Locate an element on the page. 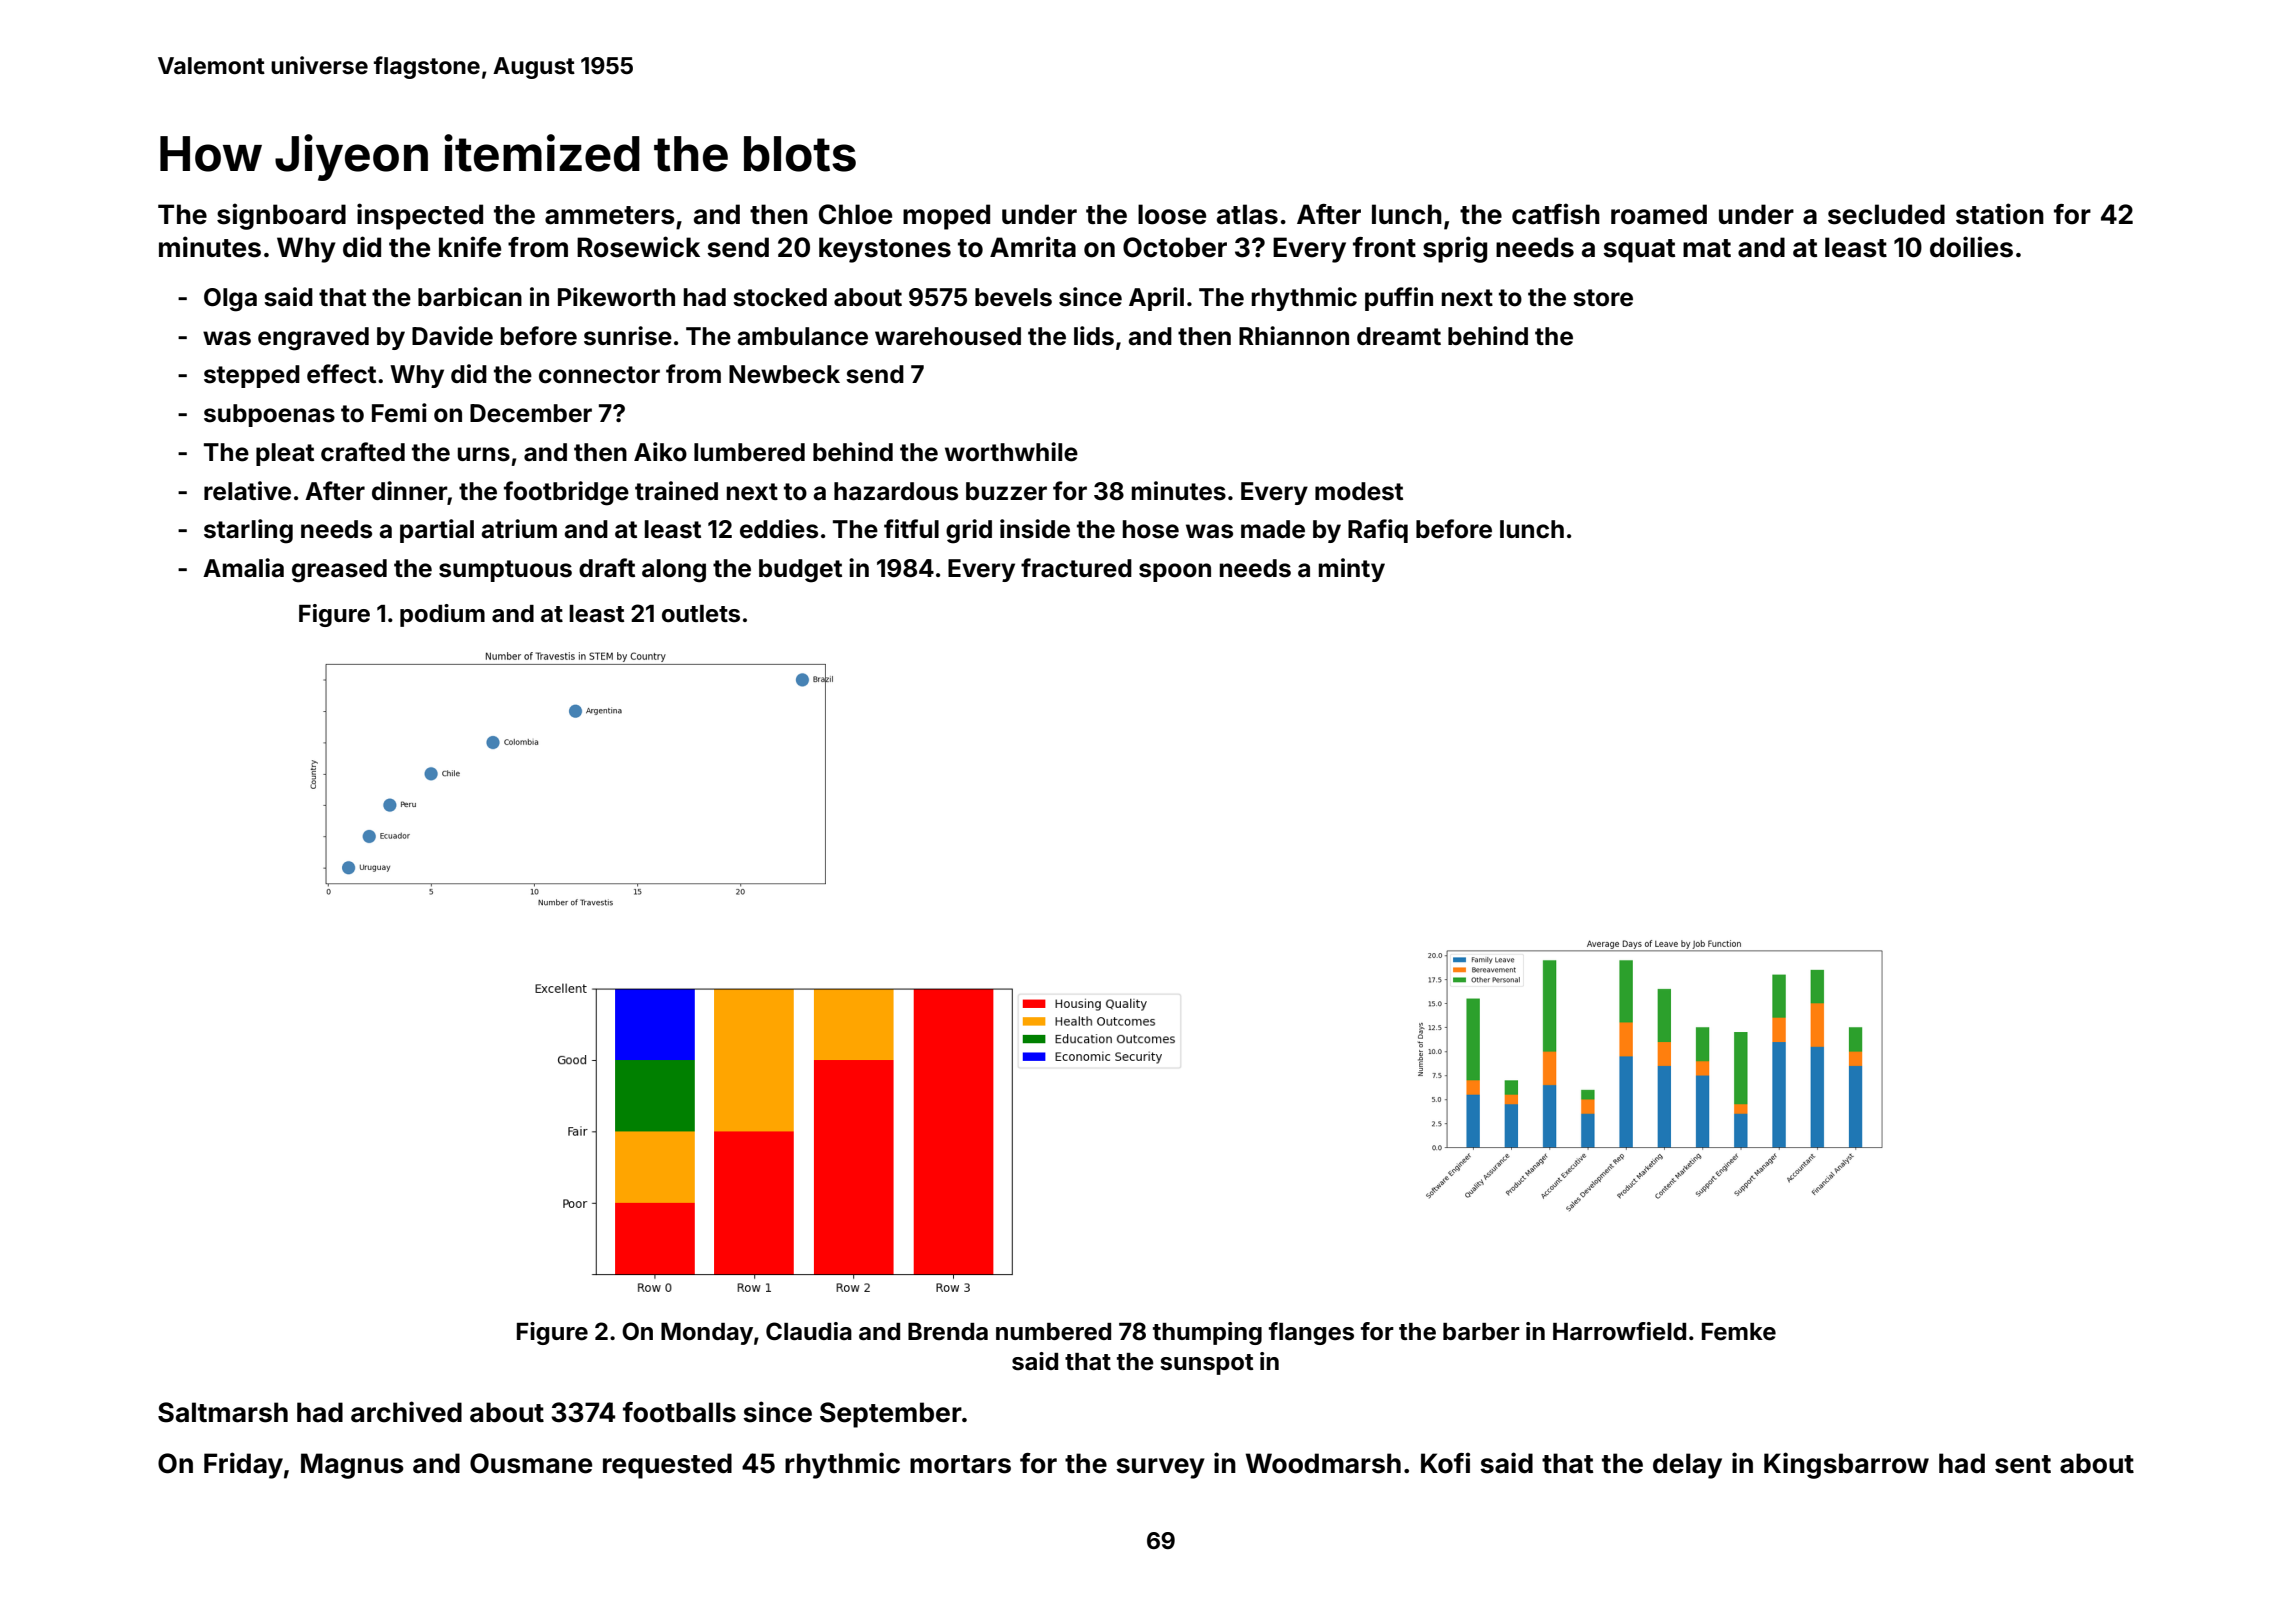 The image size is (2292, 1620). thumping is located at coordinates (1207, 1333).
